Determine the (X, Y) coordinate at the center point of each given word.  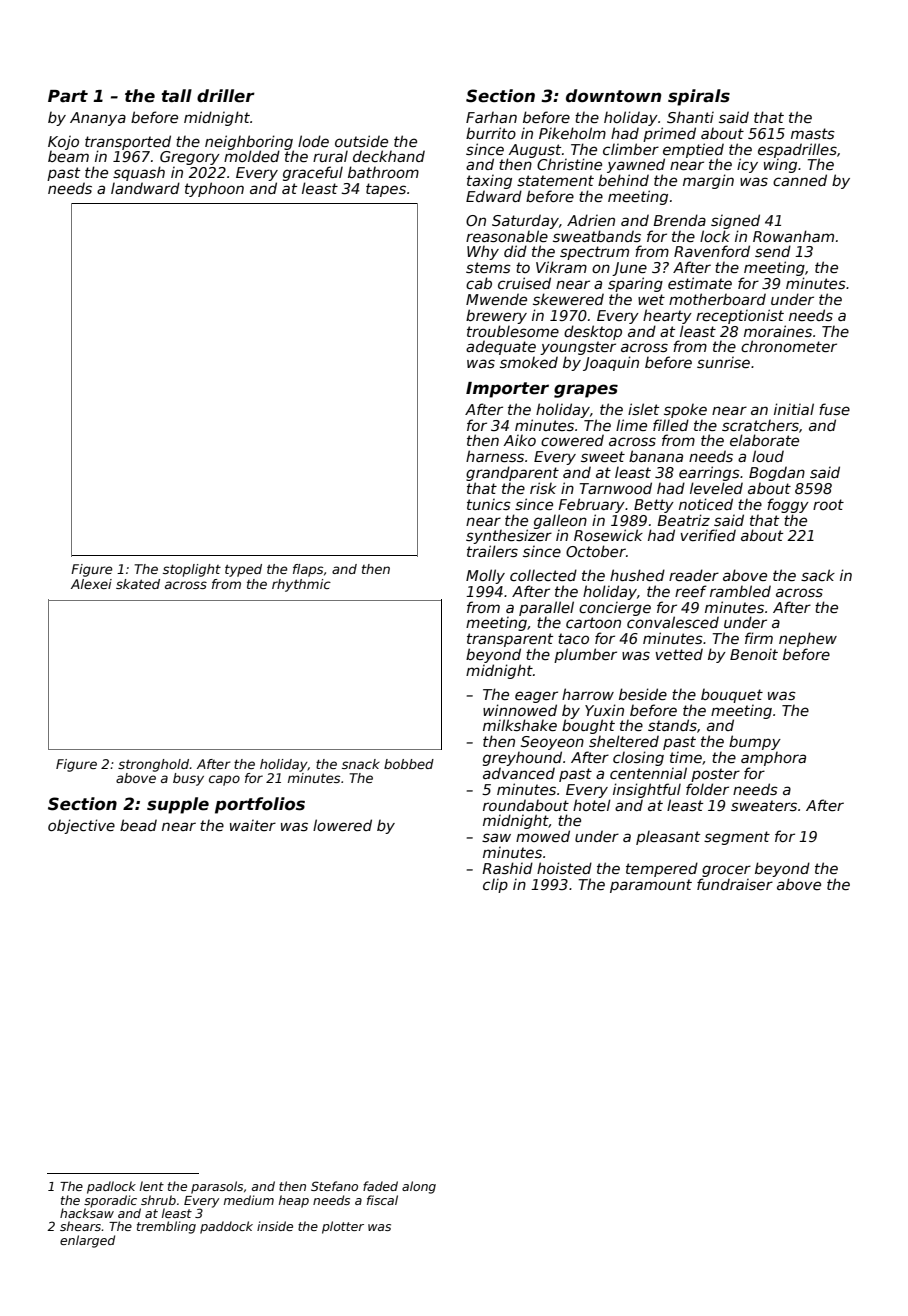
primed (669, 134)
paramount (651, 886)
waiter (253, 825)
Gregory (190, 158)
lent (152, 1186)
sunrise (723, 362)
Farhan (491, 117)
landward (145, 188)
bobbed (409, 764)
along (419, 1187)
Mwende (496, 299)
